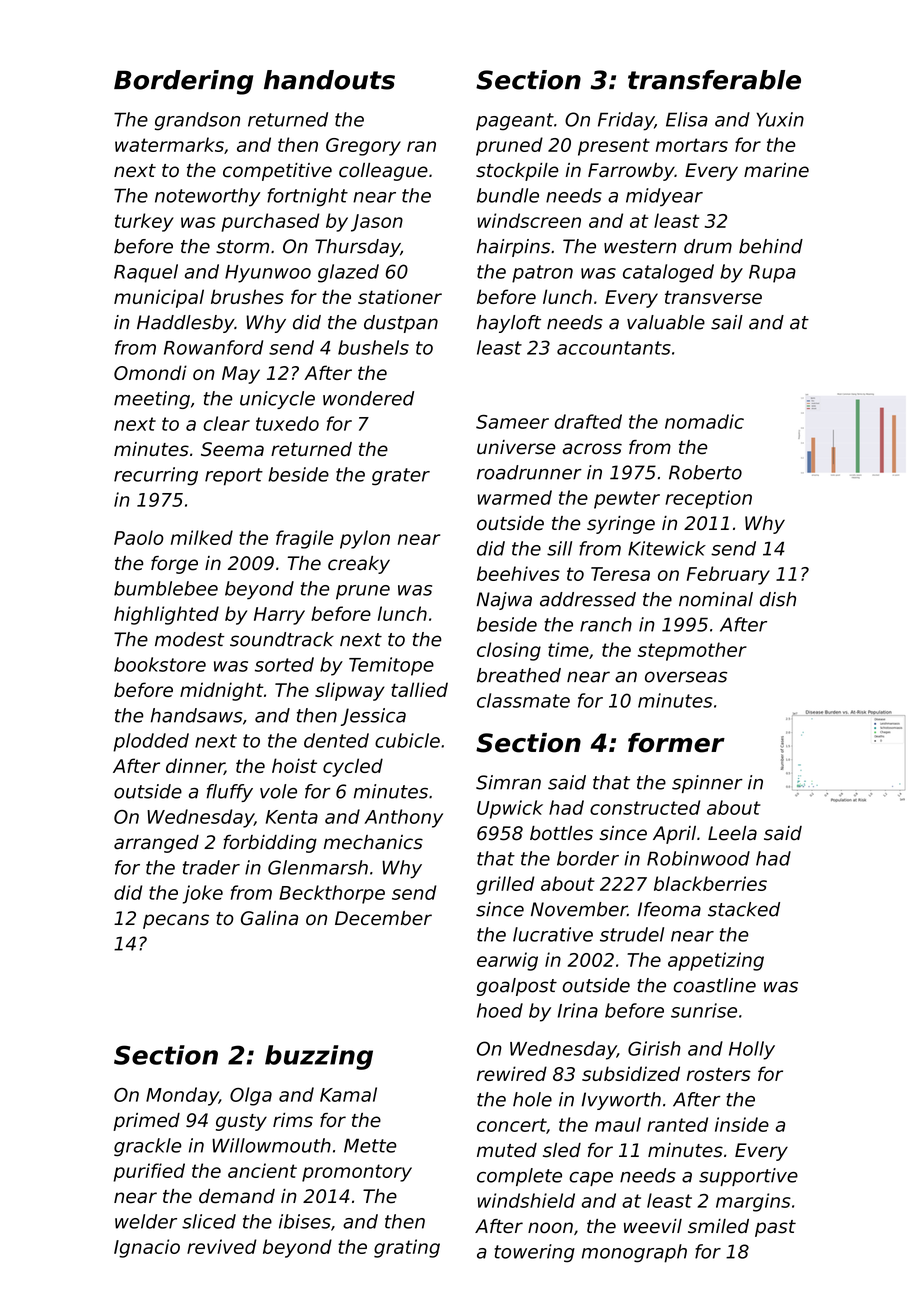 Image resolution: width=924 pixels, height=1308 pixels. I want to click on stockpile, so click(517, 172).
